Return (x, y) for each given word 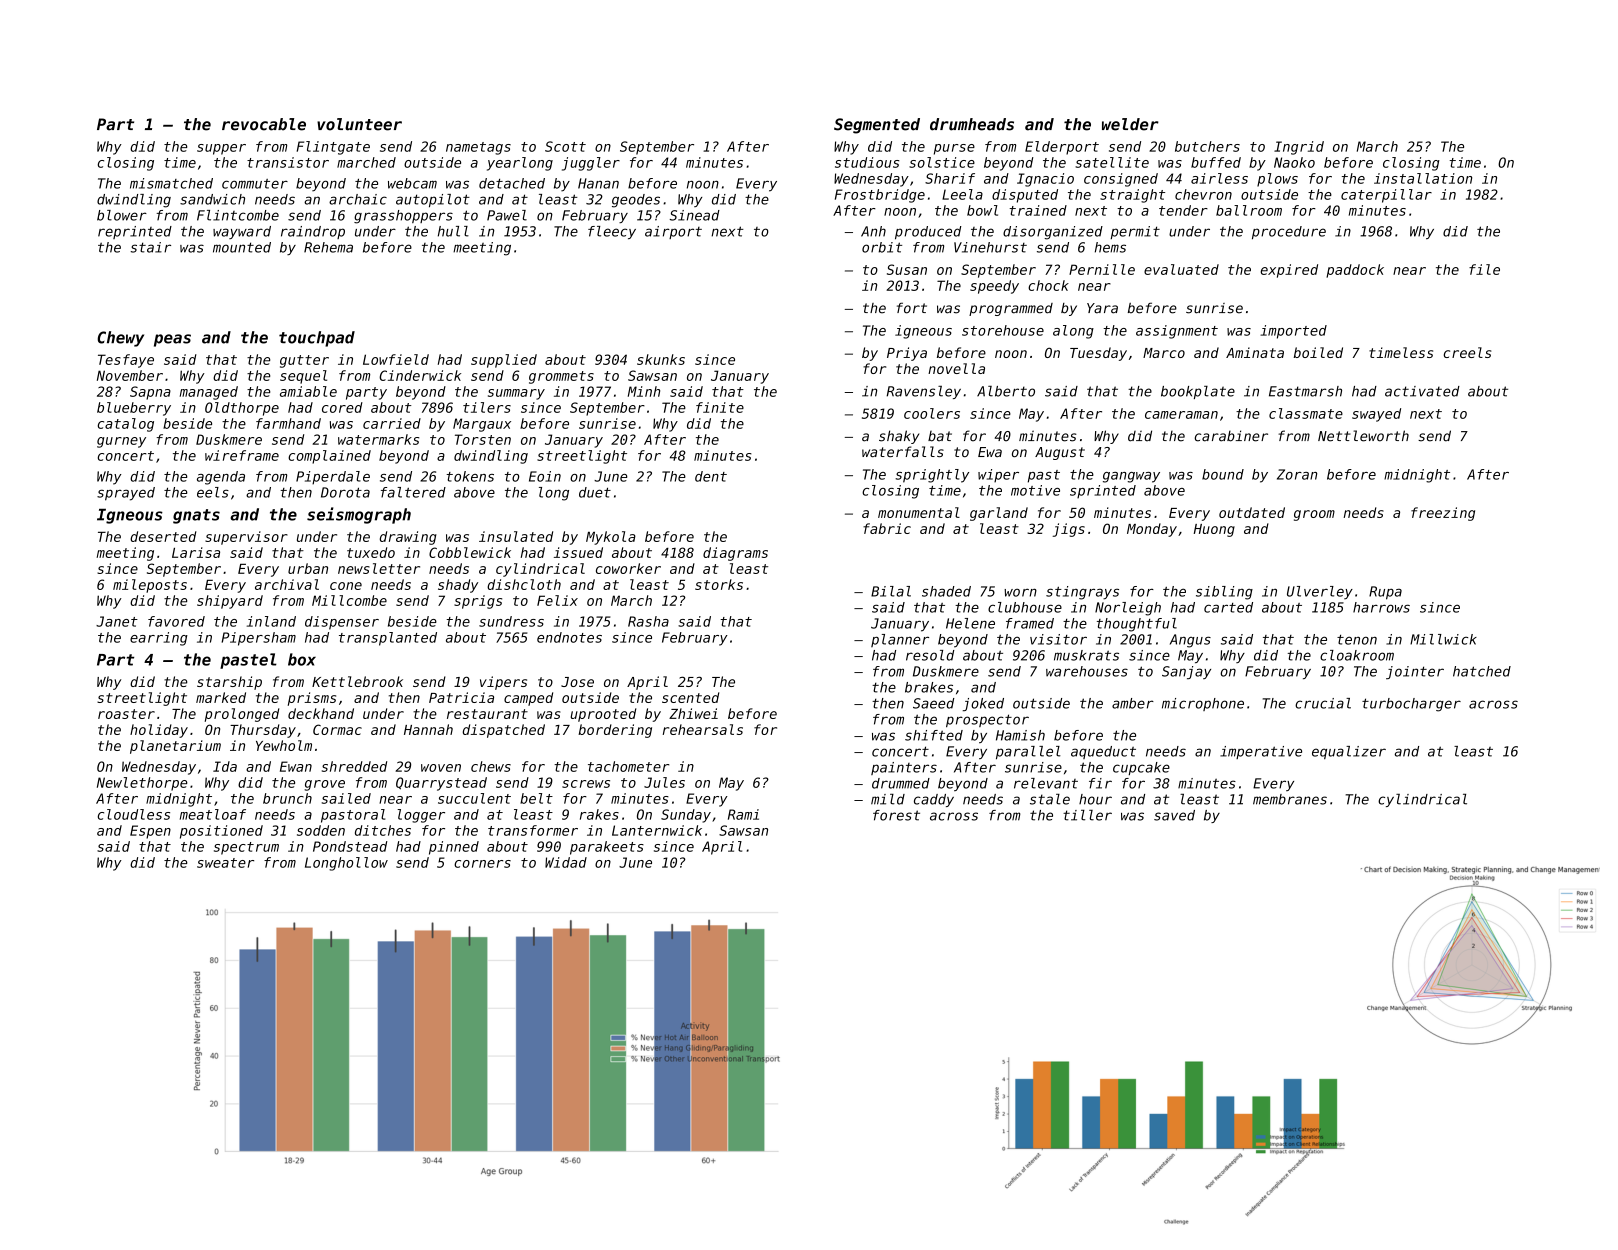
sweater (225, 863)
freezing (1443, 514)
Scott (565, 146)
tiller (1087, 815)
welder (1130, 124)
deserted (163, 536)
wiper (998, 476)
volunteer (359, 124)
